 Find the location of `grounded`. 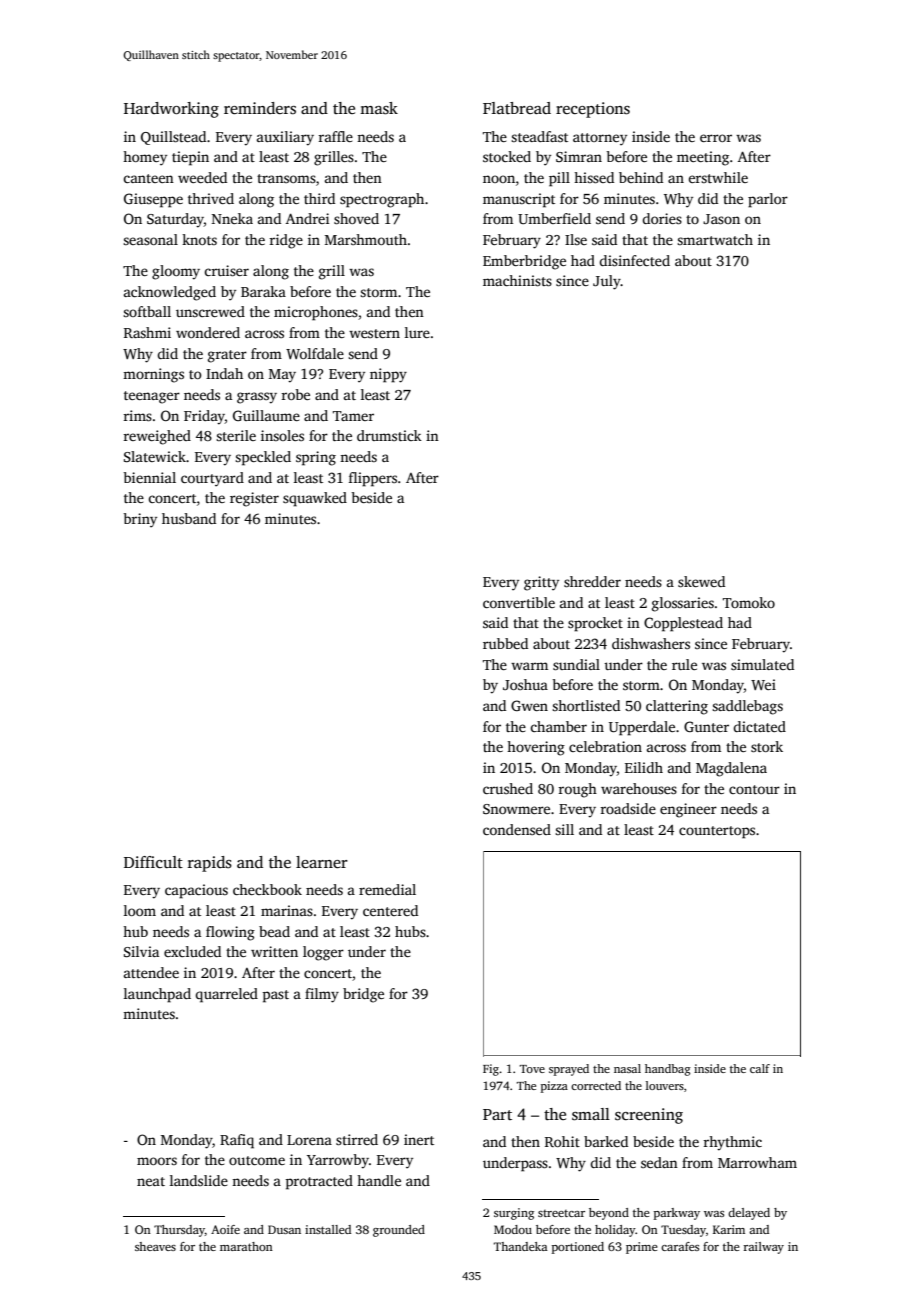

grounded is located at coordinates (399, 1231).
